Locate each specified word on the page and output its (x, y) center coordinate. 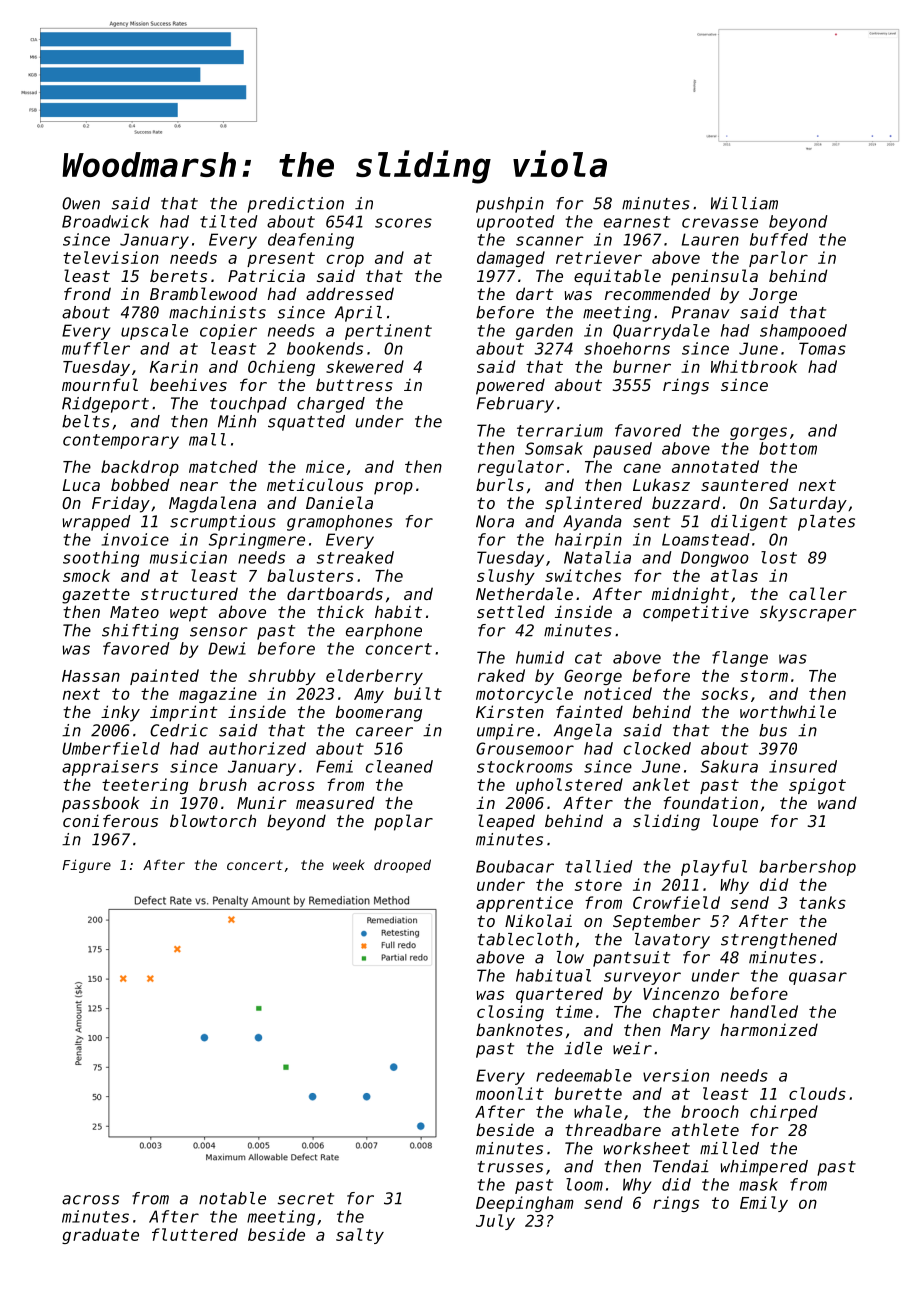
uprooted (516, 223)
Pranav (701, 312)
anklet (661, 784)
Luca (81, 485)
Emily (764, 1204)
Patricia (266, 275)
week (349, 864)
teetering (145, 786)
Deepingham (525, 1204)
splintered (593, 504)
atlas (734, 575)
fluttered (195, 1234)
